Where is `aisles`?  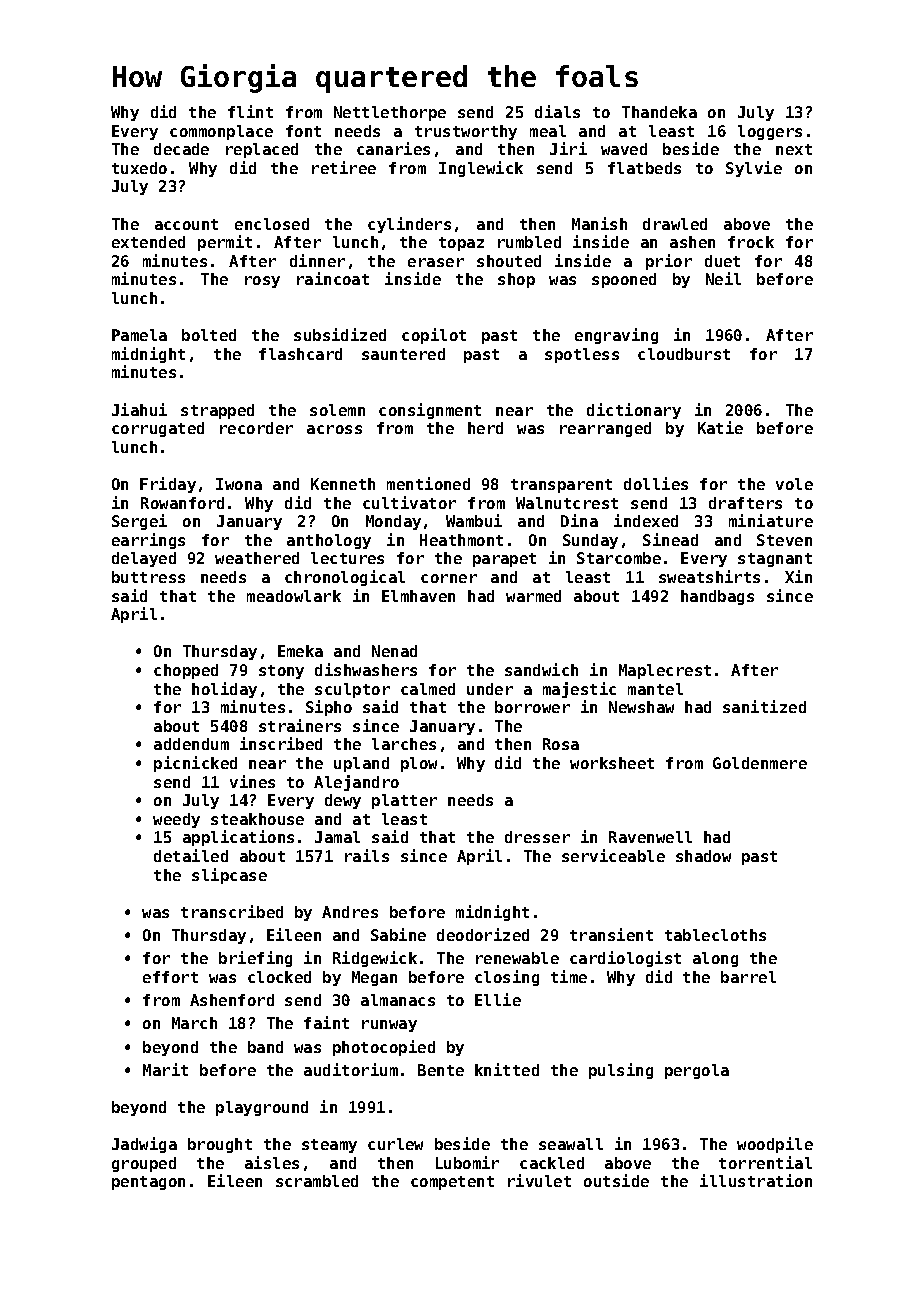 aisles is located at coordinates (272, 1162).
